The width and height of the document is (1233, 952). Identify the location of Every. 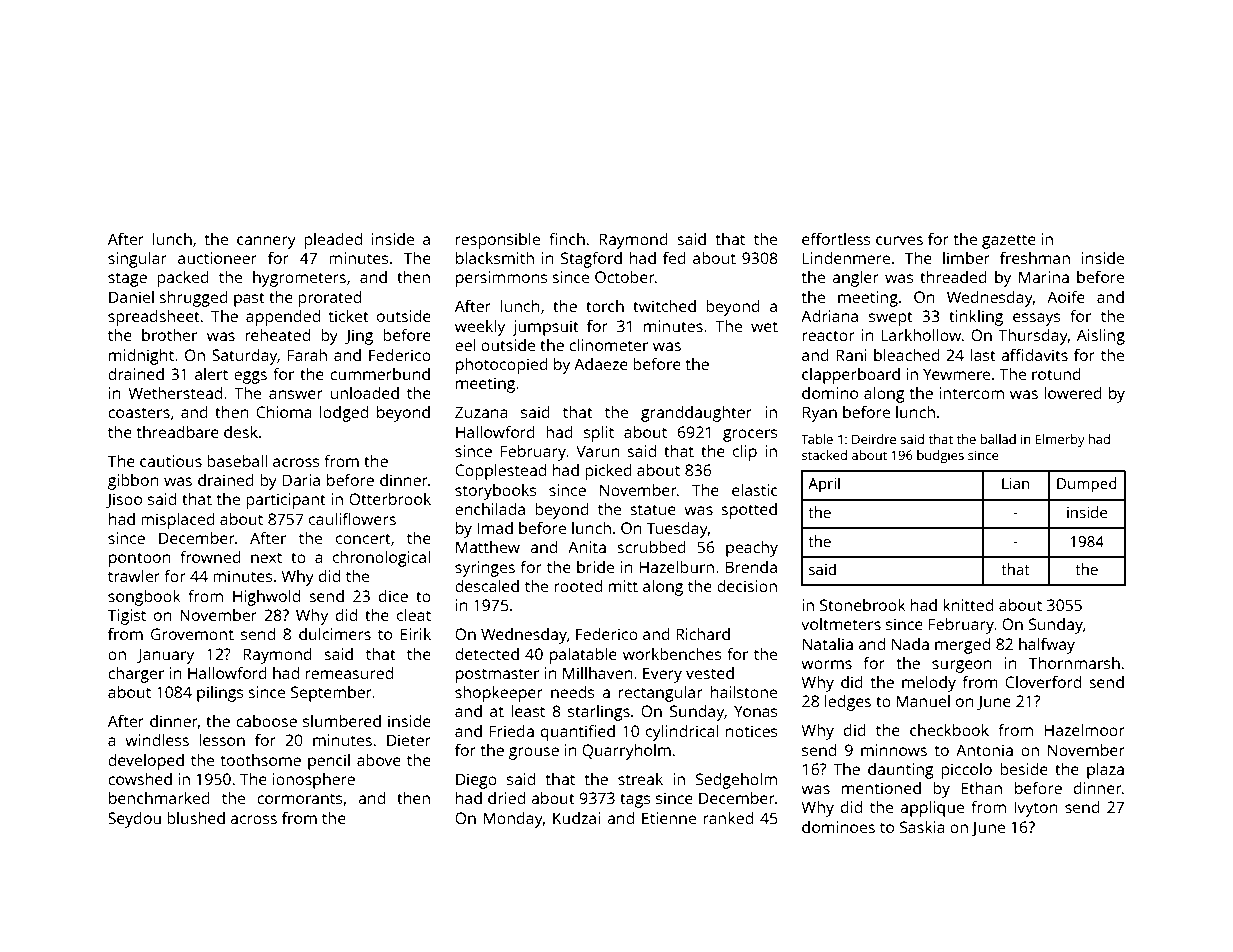
(662, 675).
